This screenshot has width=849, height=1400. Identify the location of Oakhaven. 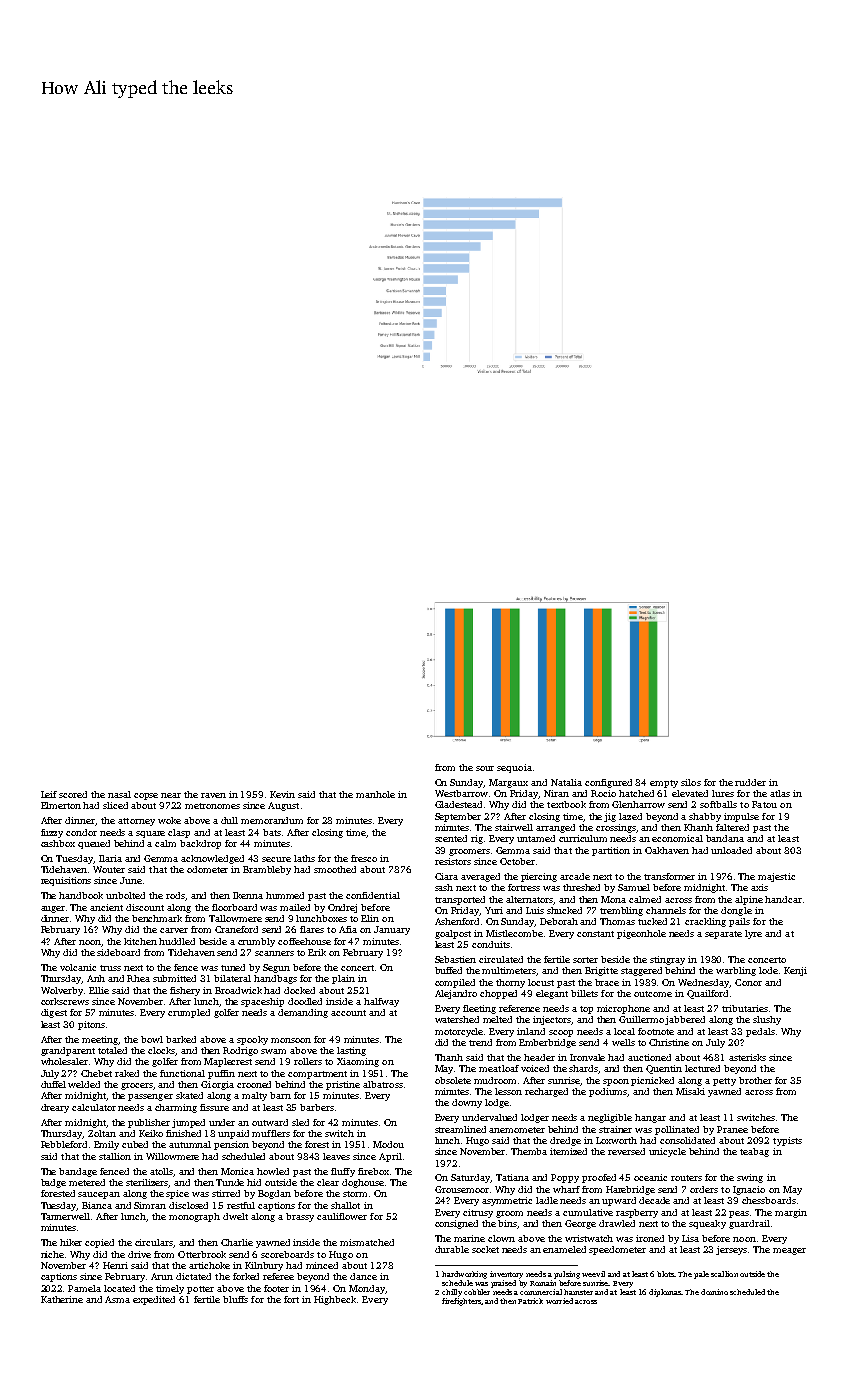
(667, 850).
